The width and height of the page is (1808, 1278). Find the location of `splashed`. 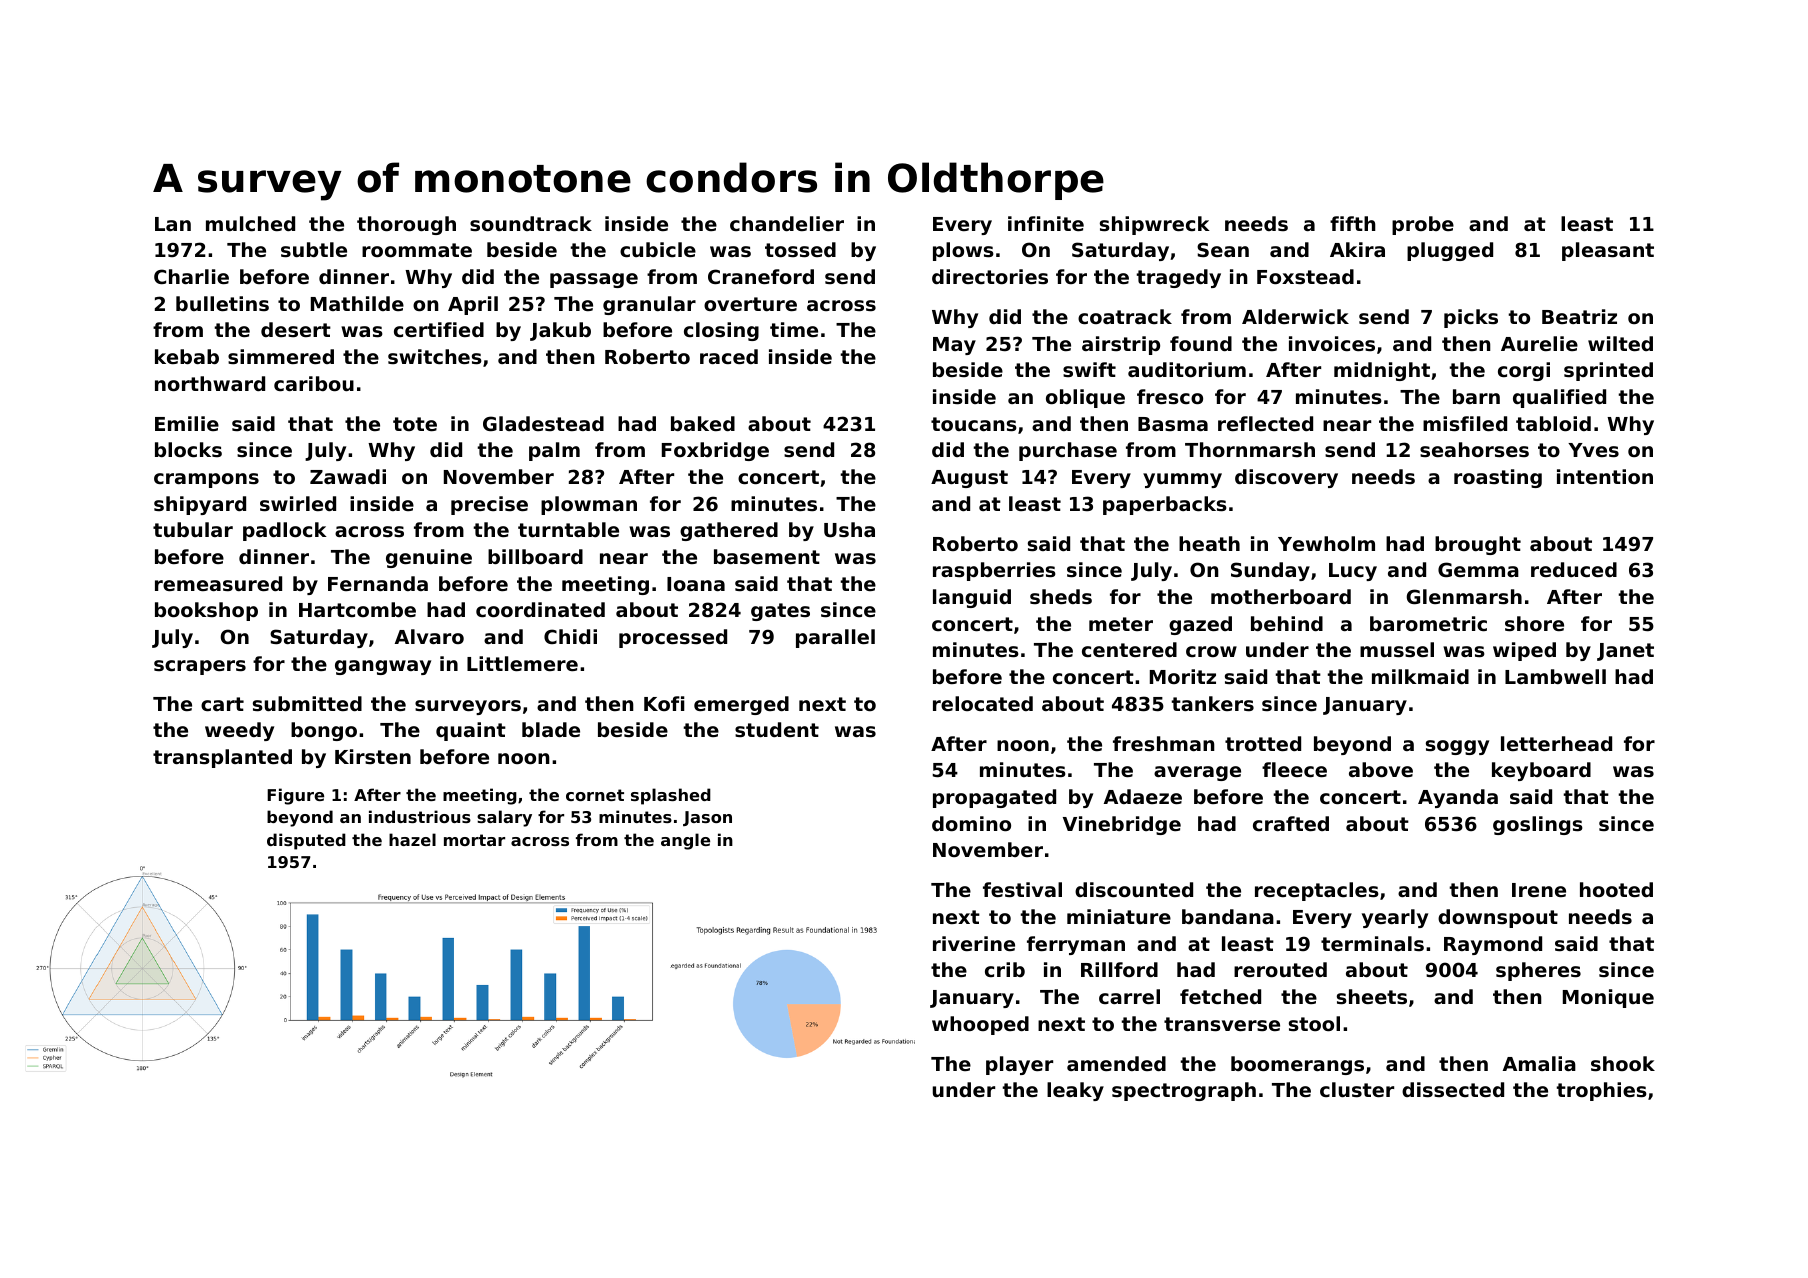

splashed is located at coordinates (671, 796).
